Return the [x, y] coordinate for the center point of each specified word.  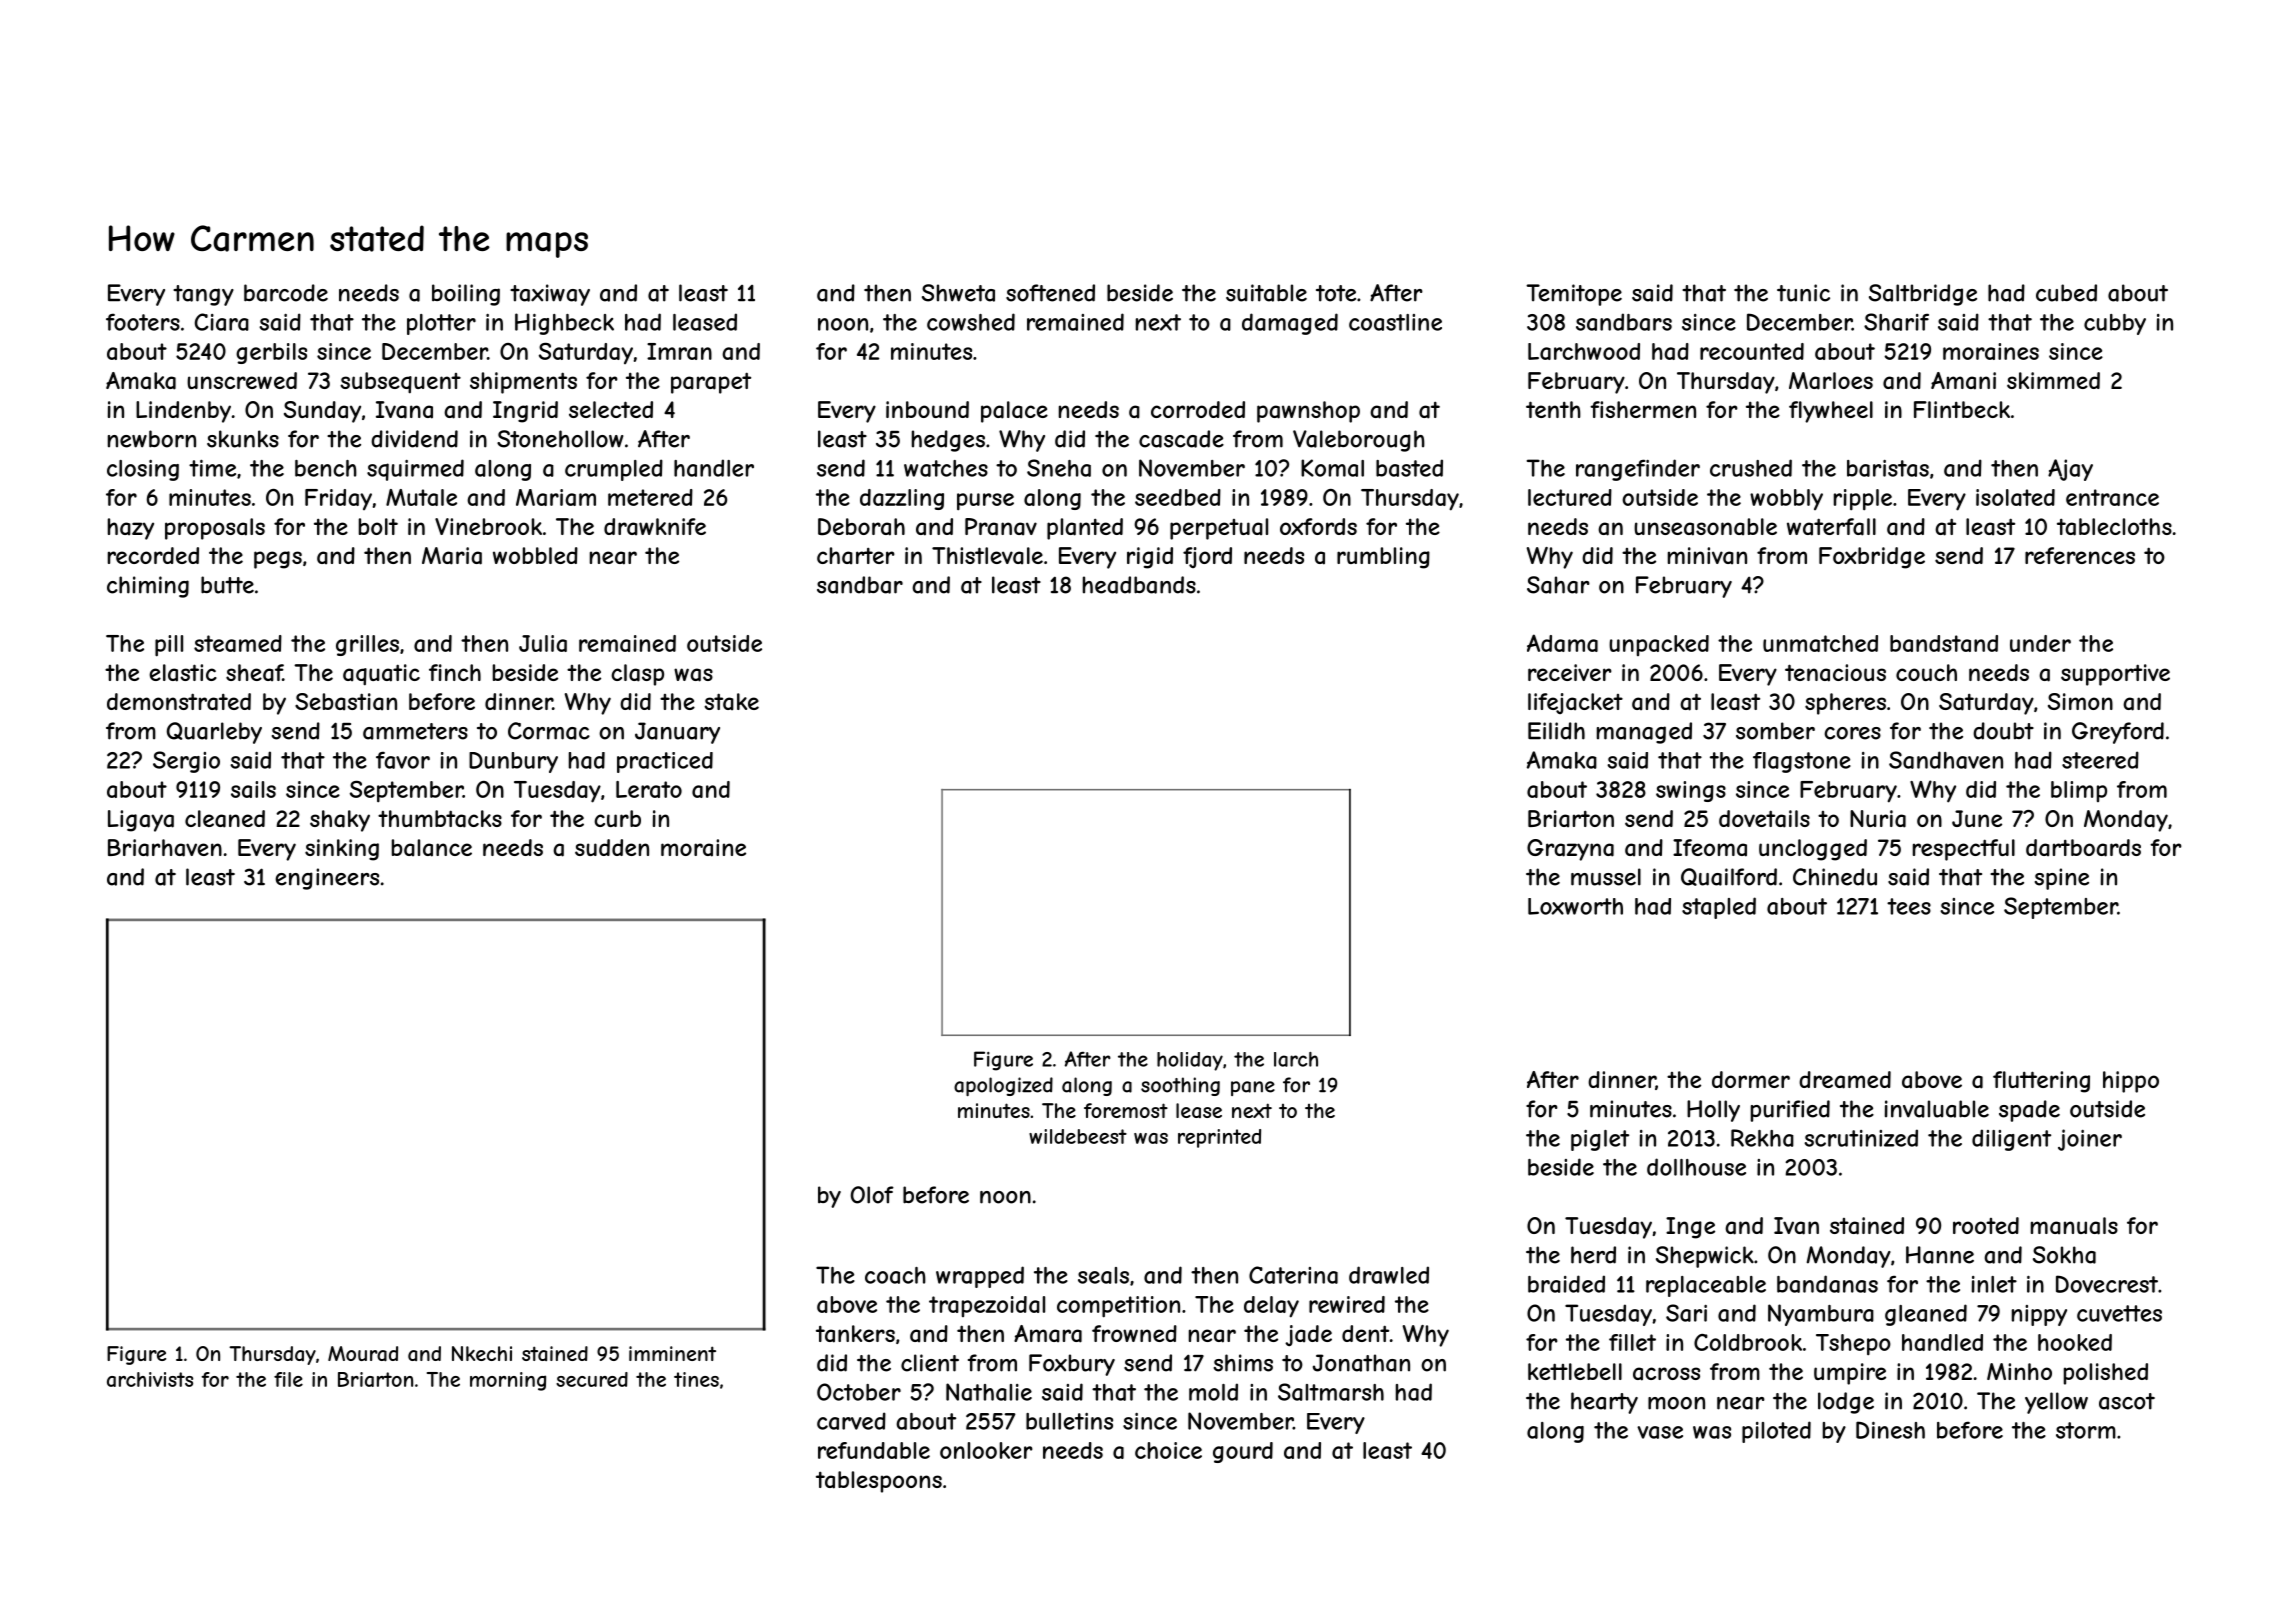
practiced [665, 762]
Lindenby [183, 412]
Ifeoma [1710, 848]
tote [1336, 293]
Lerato [649, 789]
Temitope [1574, 295]
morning [508, 1381]
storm [2086, 1430]
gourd [1243, 1452]
